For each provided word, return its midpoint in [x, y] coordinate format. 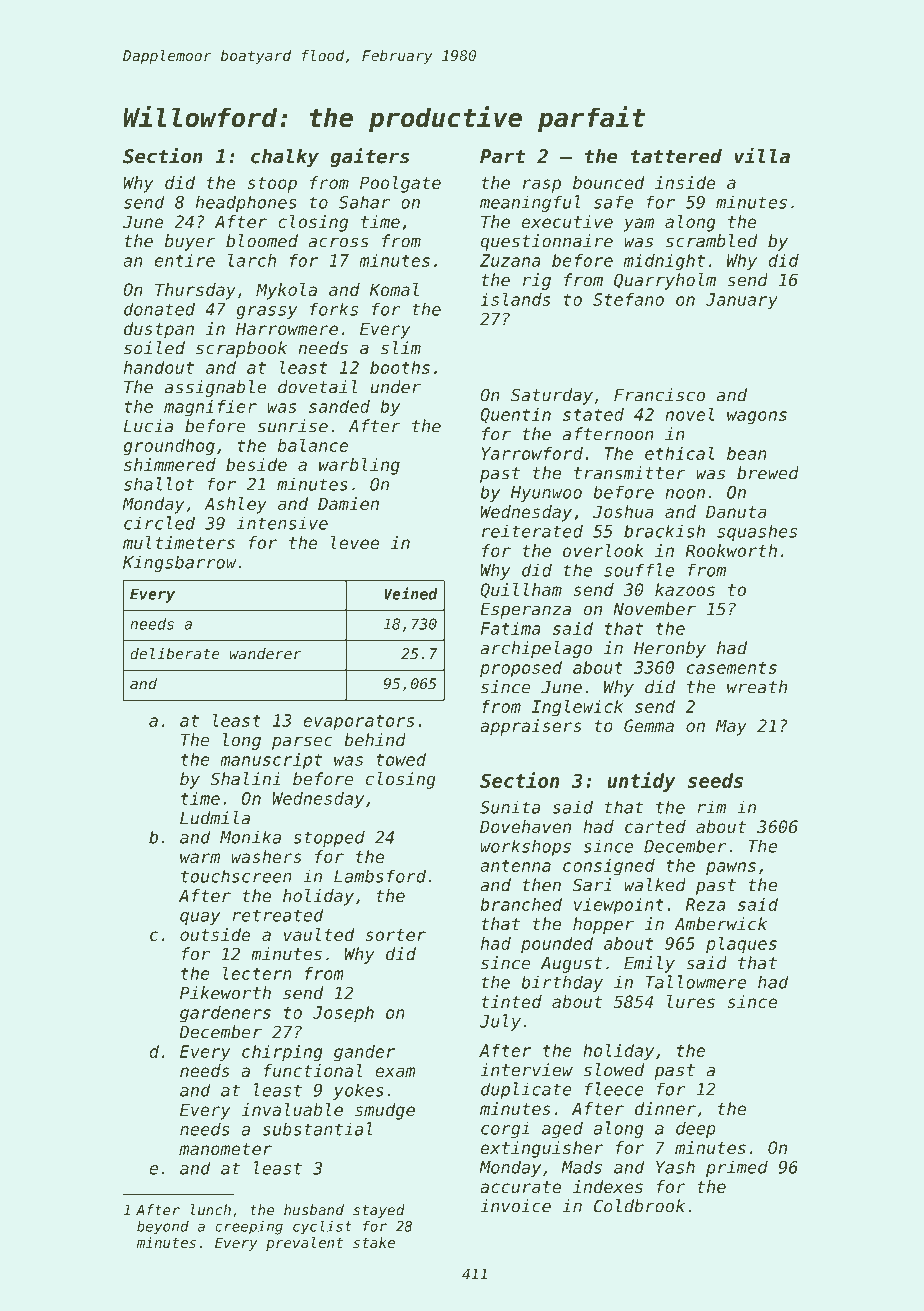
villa [762, 155]
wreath [757, 687]
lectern [257, 973]
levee [355, 542]
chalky [285, 157]
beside [256, 464]
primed [737, 1168]
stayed [379, 1211]
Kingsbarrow [180, 563]
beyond [163, 1227]
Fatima [510, 628]
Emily [649, 964]
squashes [757, 533]
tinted [511, 1001]
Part [503, 156]
